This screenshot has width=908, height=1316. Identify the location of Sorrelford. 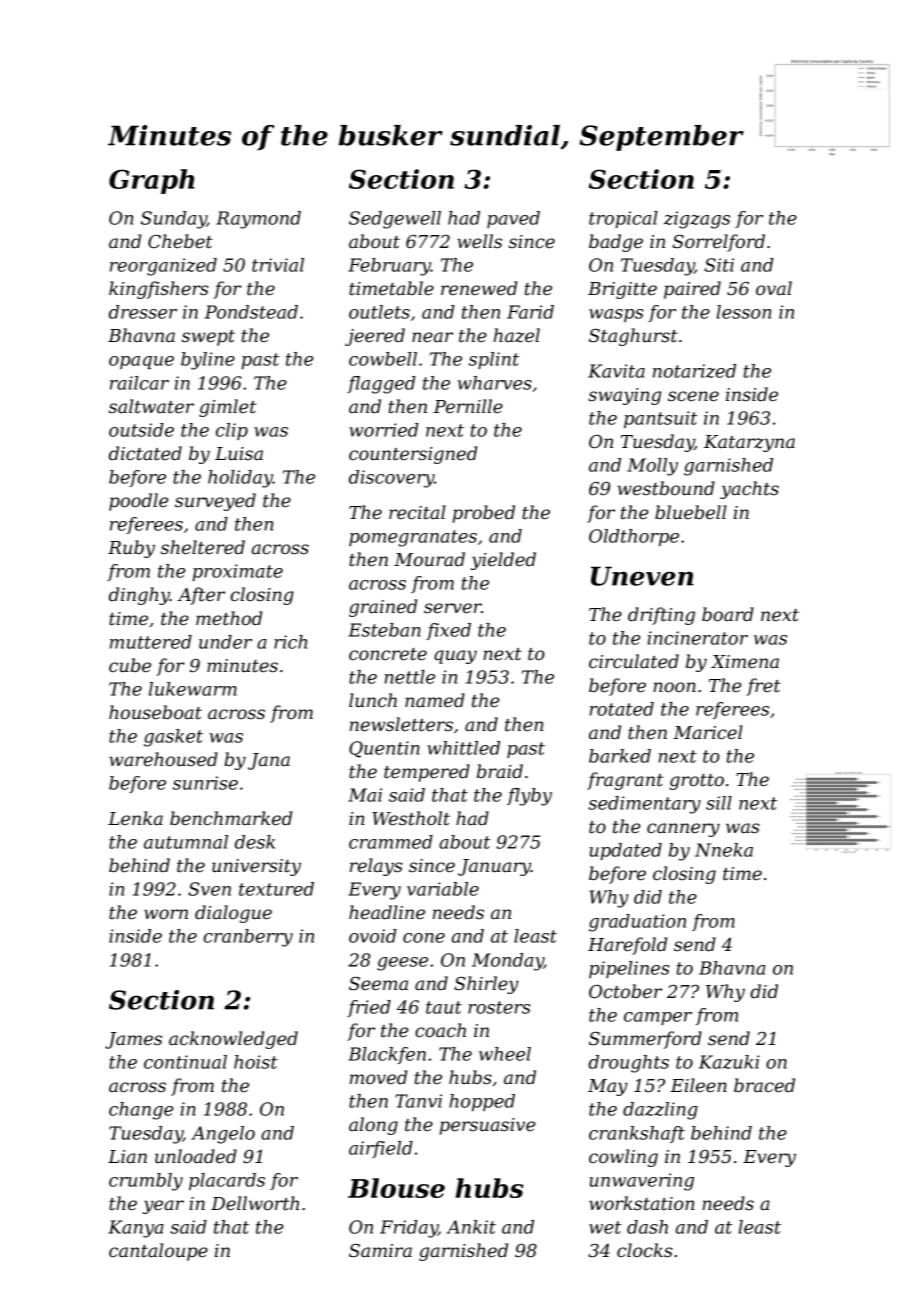
(719, 243).
